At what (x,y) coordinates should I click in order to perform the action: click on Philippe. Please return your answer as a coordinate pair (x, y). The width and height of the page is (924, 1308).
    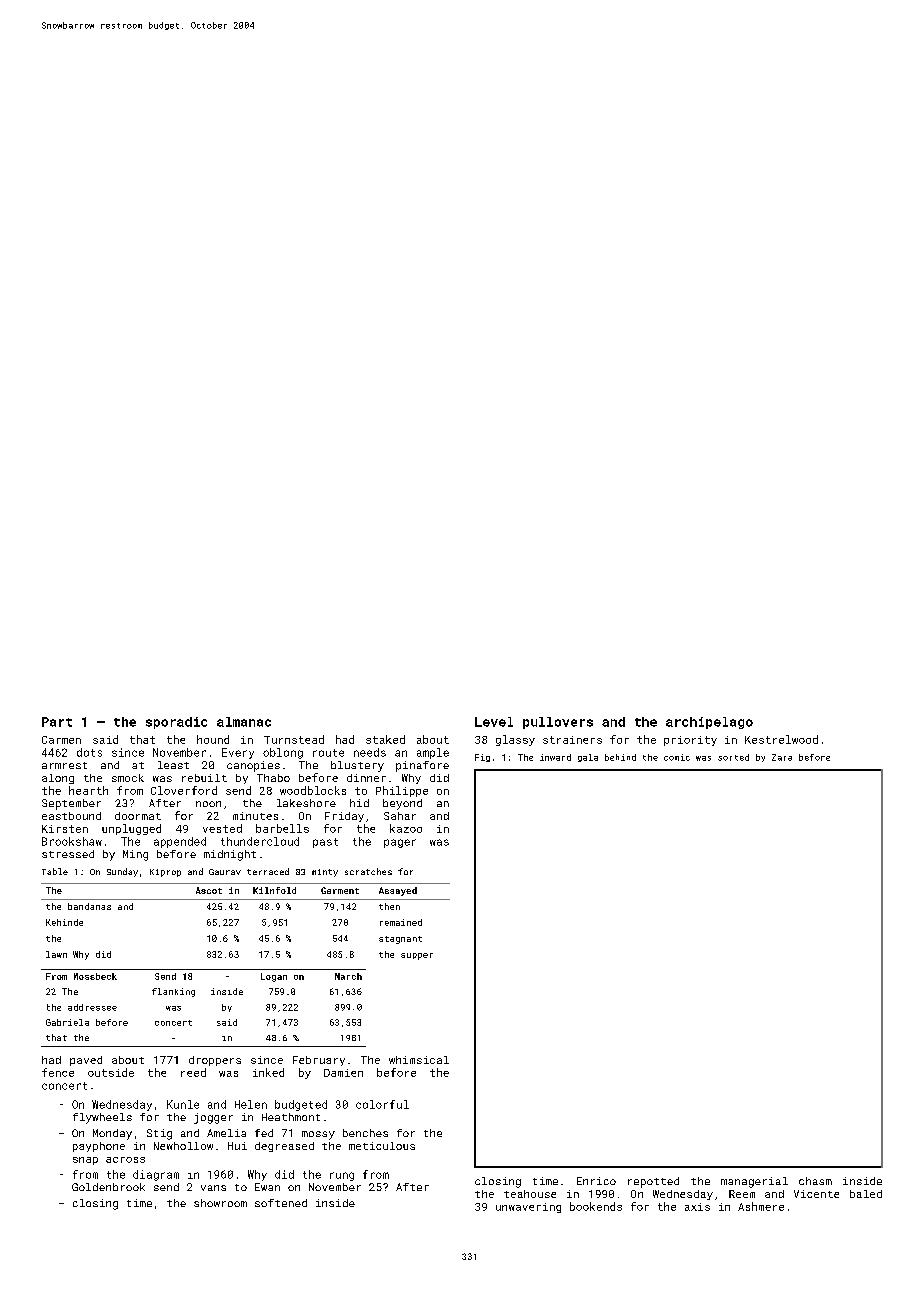
    Looking at the image, I should click on (402, 791).
